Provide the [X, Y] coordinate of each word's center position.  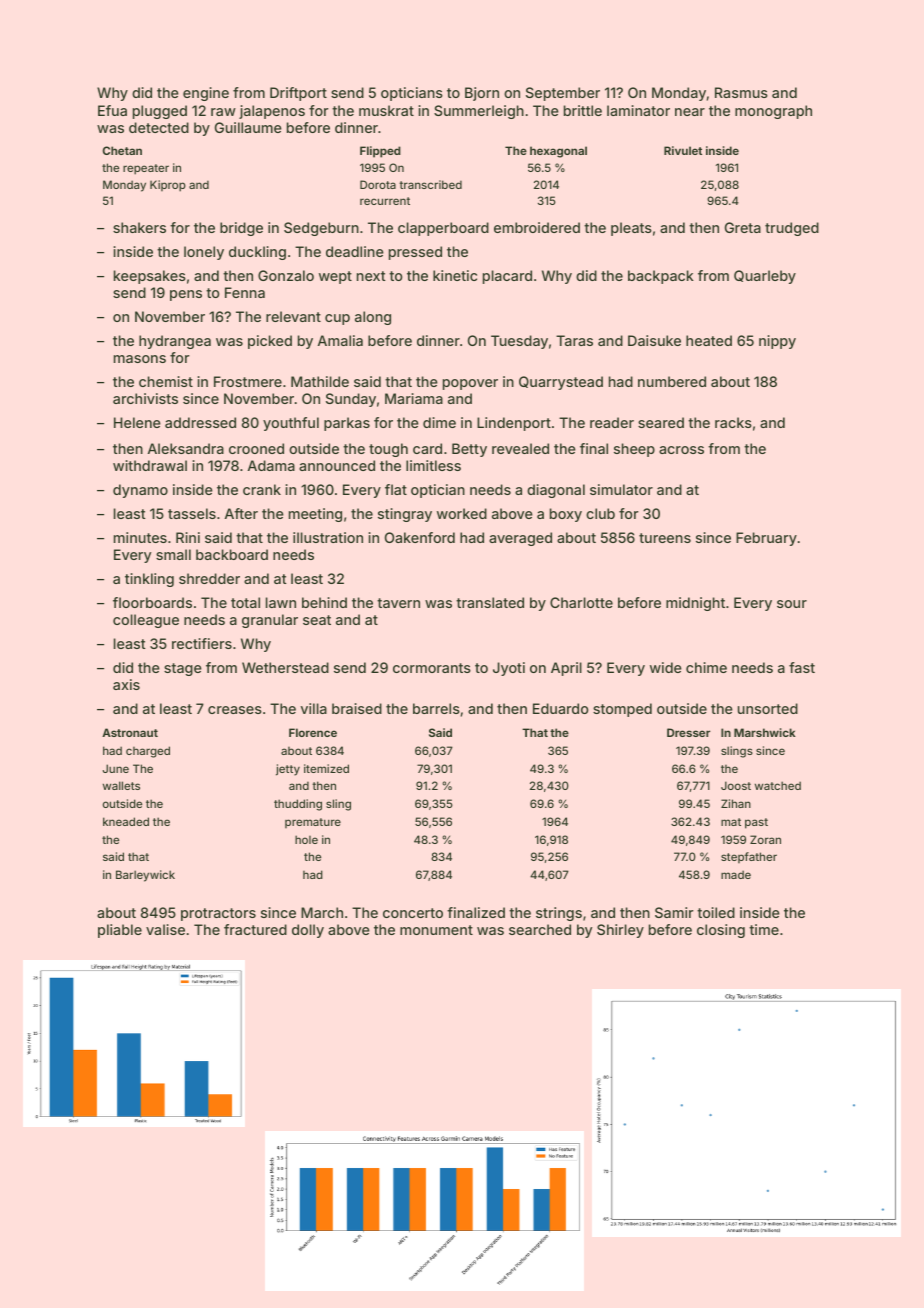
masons [140, 359]
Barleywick [145, 876]
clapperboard [443, 229]
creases [235, 710]
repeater [146, 169]
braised [357, 708]
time [764, 929]
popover [470, 384]
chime [706, 667]
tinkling [149, 580]
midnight [695, 604]
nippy [777, 342]
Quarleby [765, 277]
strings [559, 914]
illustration [328, 537]
